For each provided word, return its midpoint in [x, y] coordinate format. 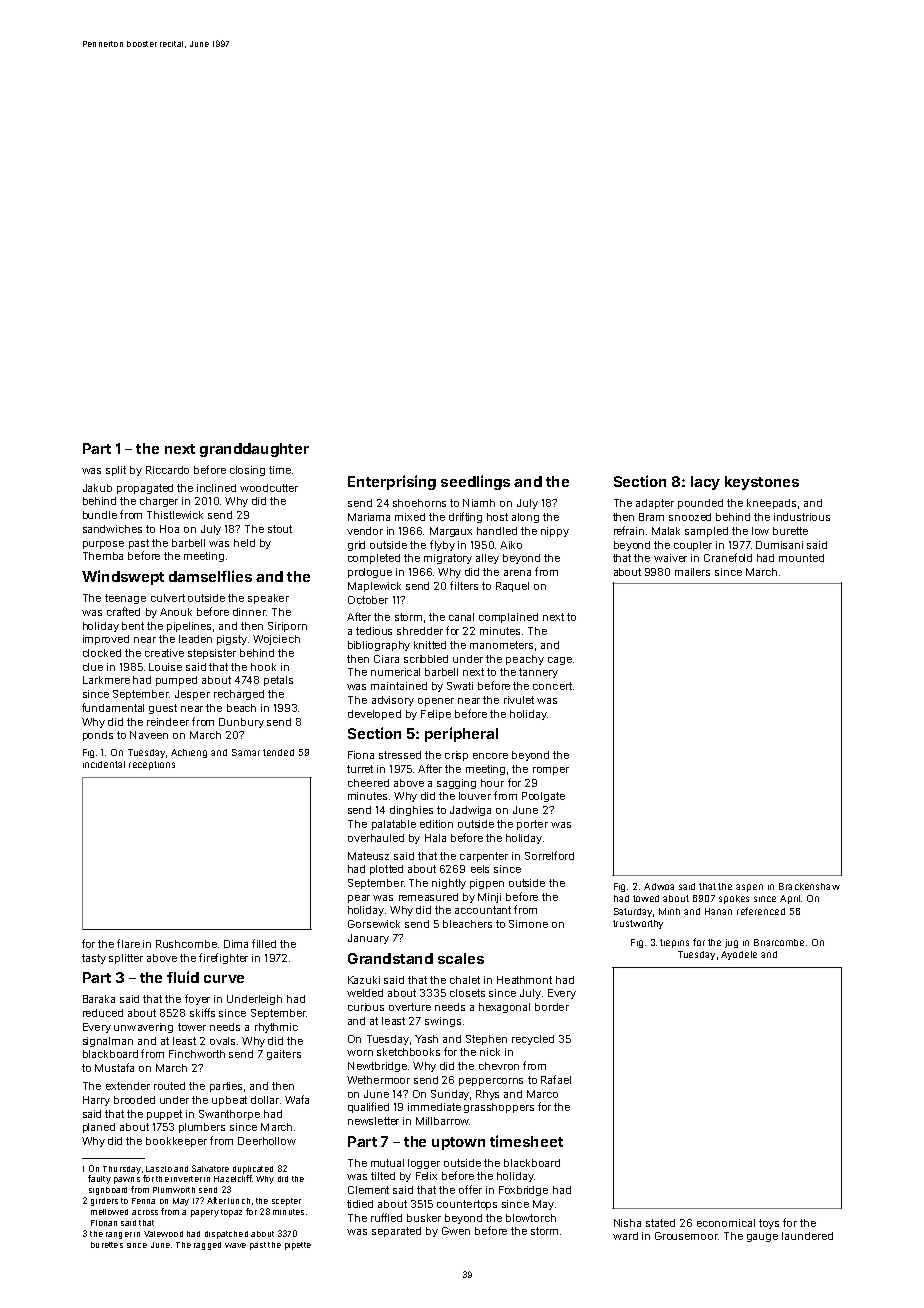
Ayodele [739, 955]
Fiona [361, 755]
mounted [801, 558]
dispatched [226, 1235]
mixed [410, 517]
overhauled [376, 838]
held [244, 543]
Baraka [99, 999]
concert [552, 686]
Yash [426, 1039]
